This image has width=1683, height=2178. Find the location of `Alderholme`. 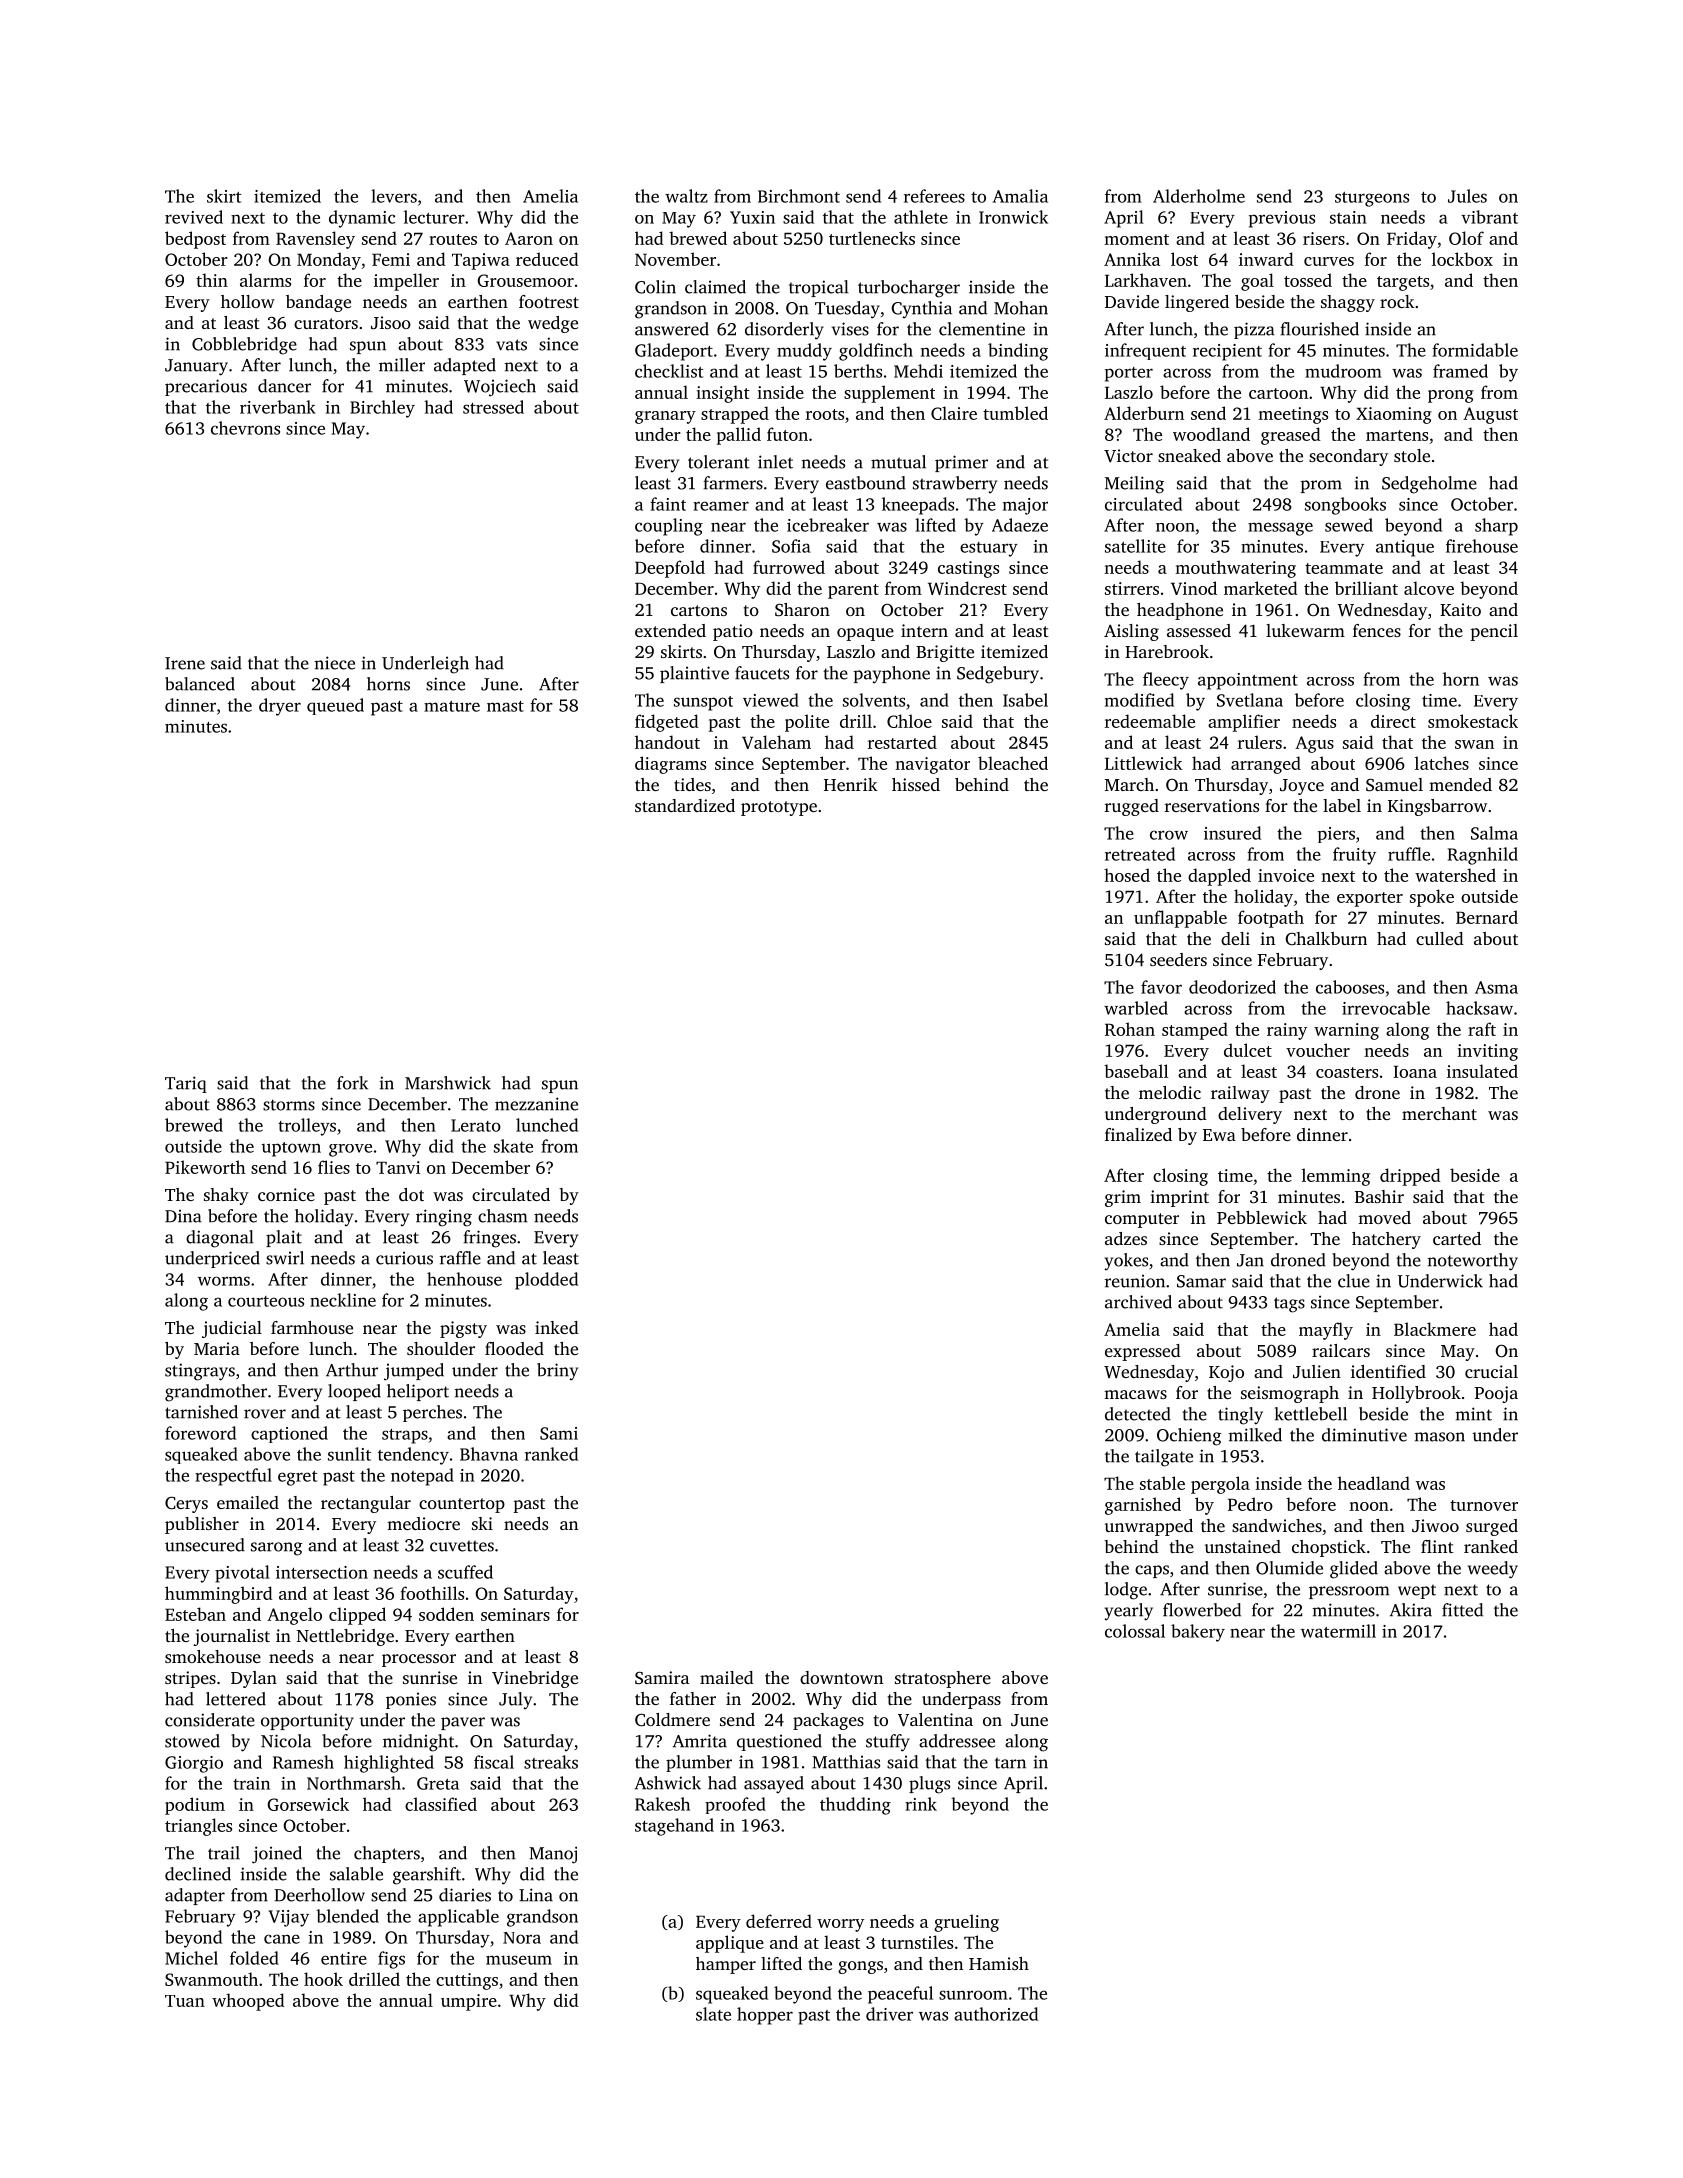

Alderholme is located at coordinates (1199, 196).
